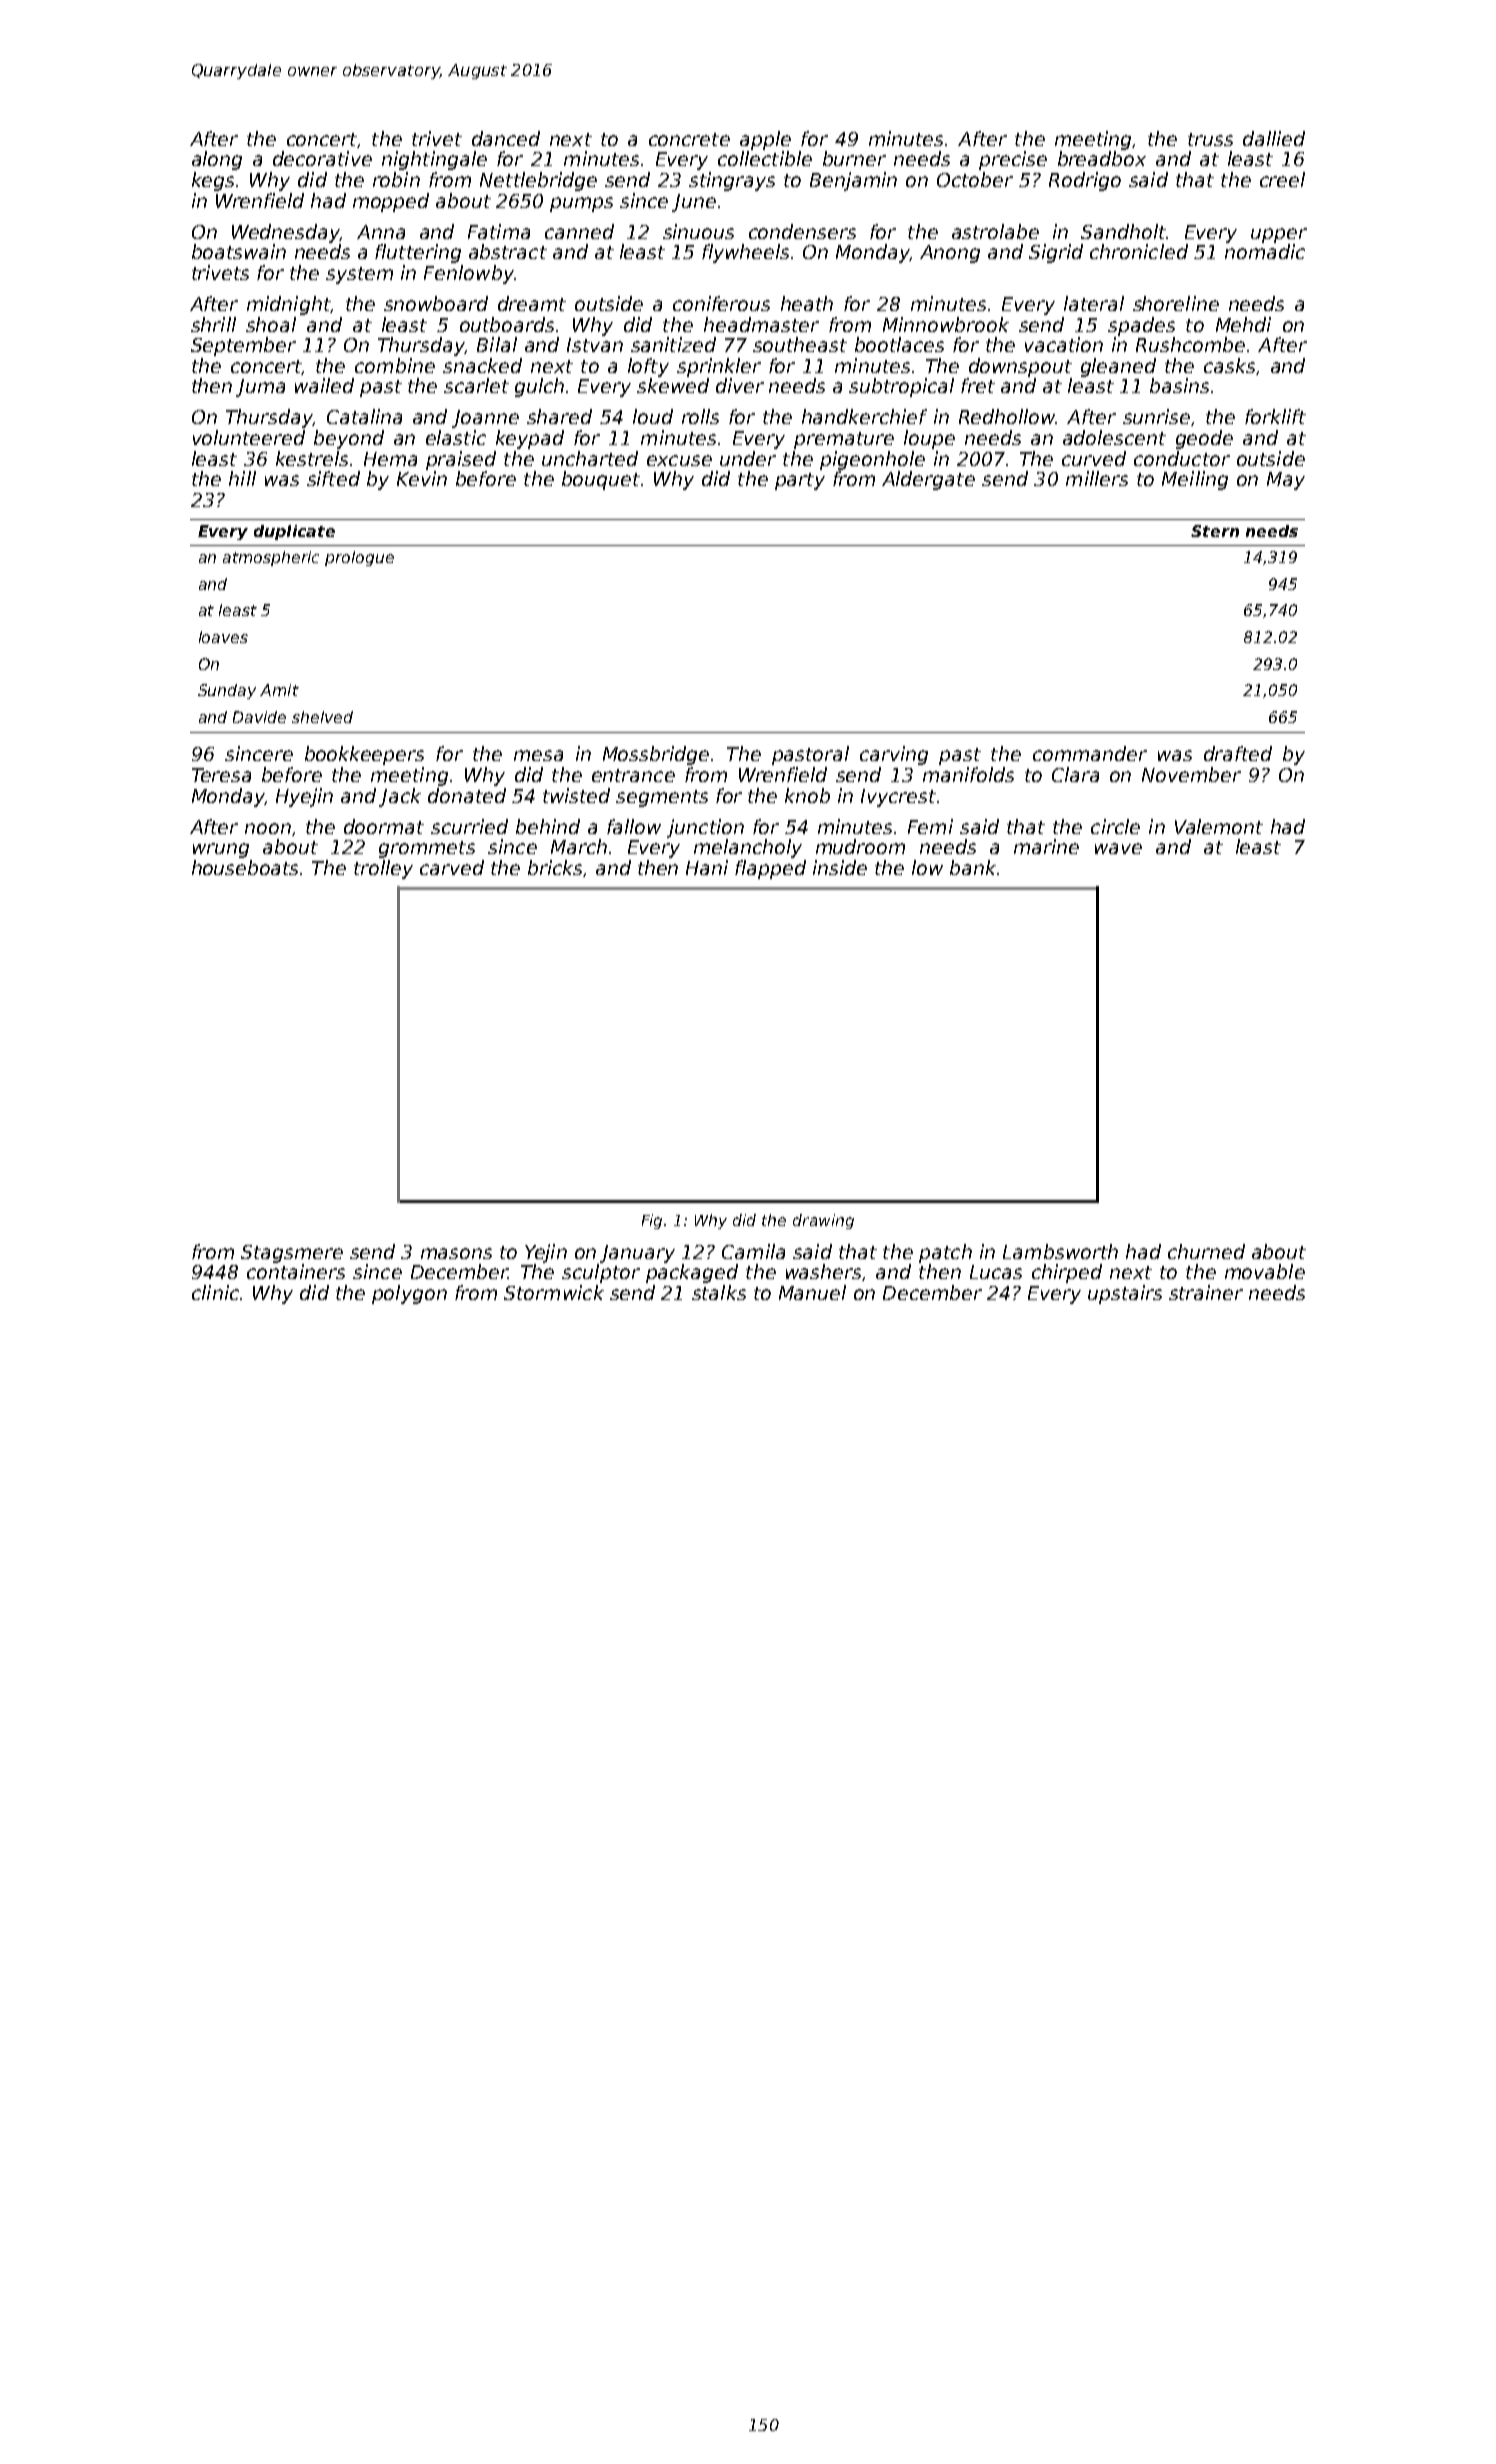  What do you see at coordinates (581, 204) in the image?
I see `pumps` at bounding box center [581, 204].
